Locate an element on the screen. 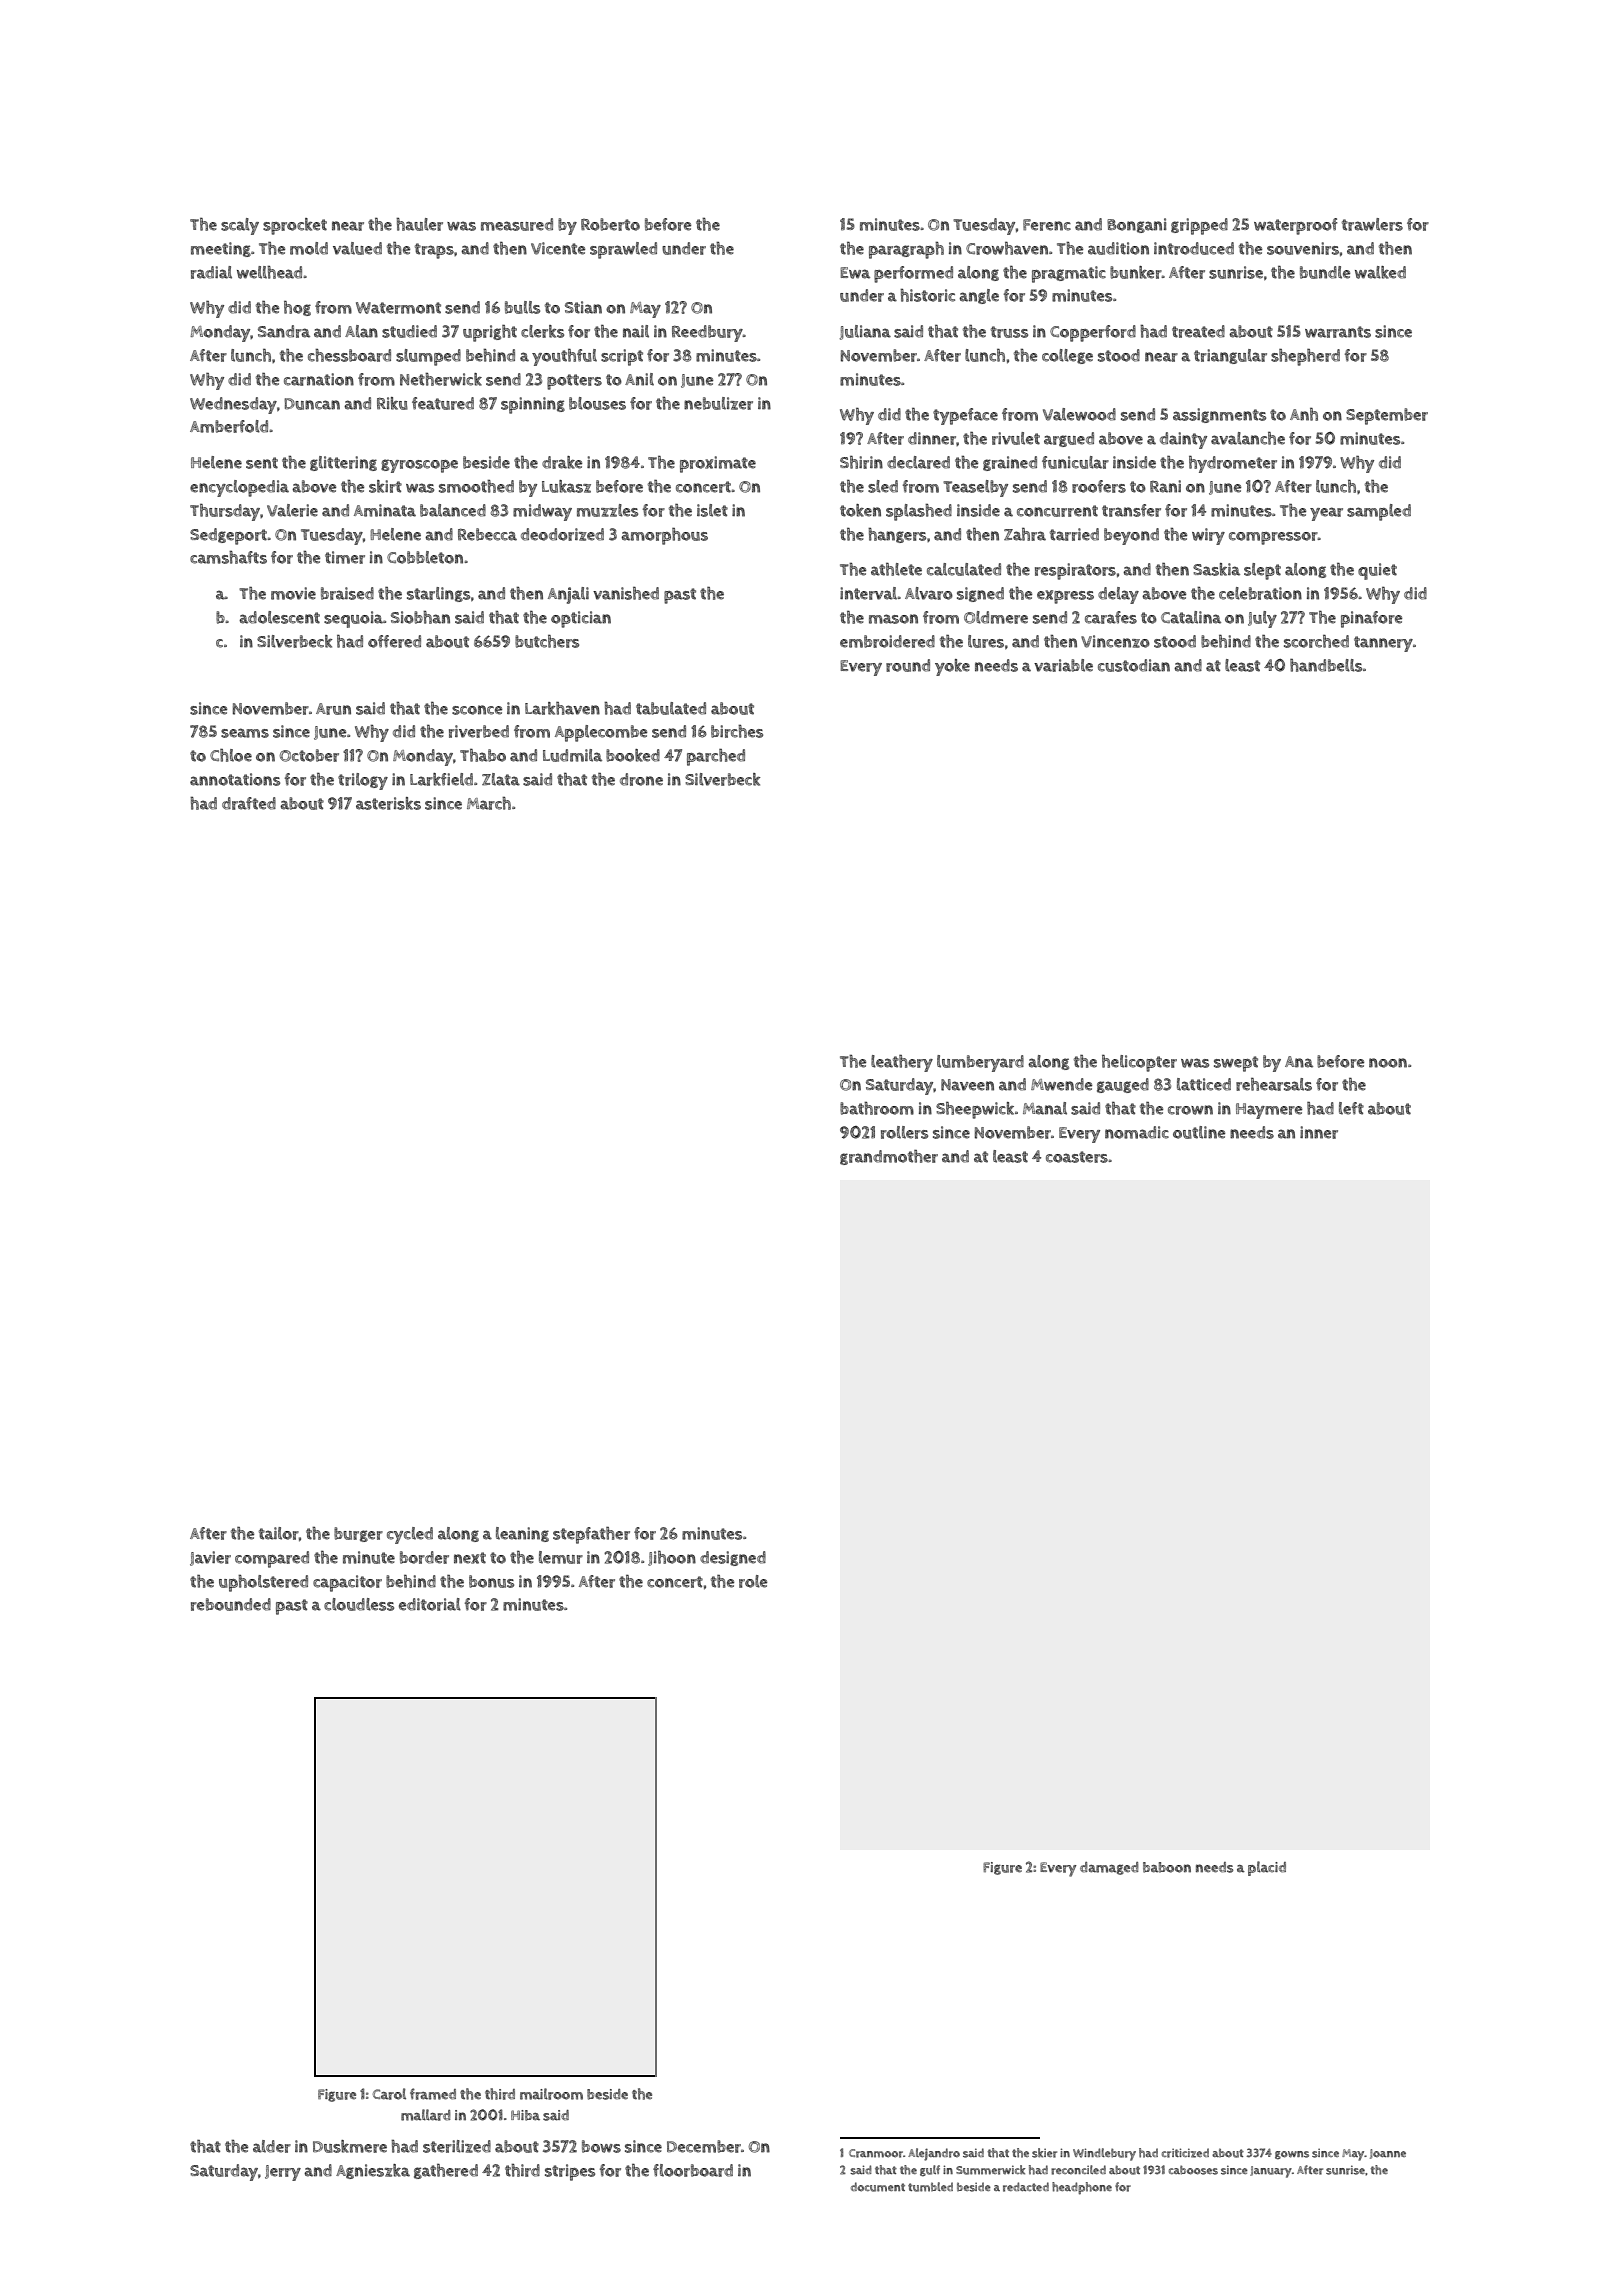 This screenshot has height=2292, width=1620. bonus is located at coordinates (491, 1581).
